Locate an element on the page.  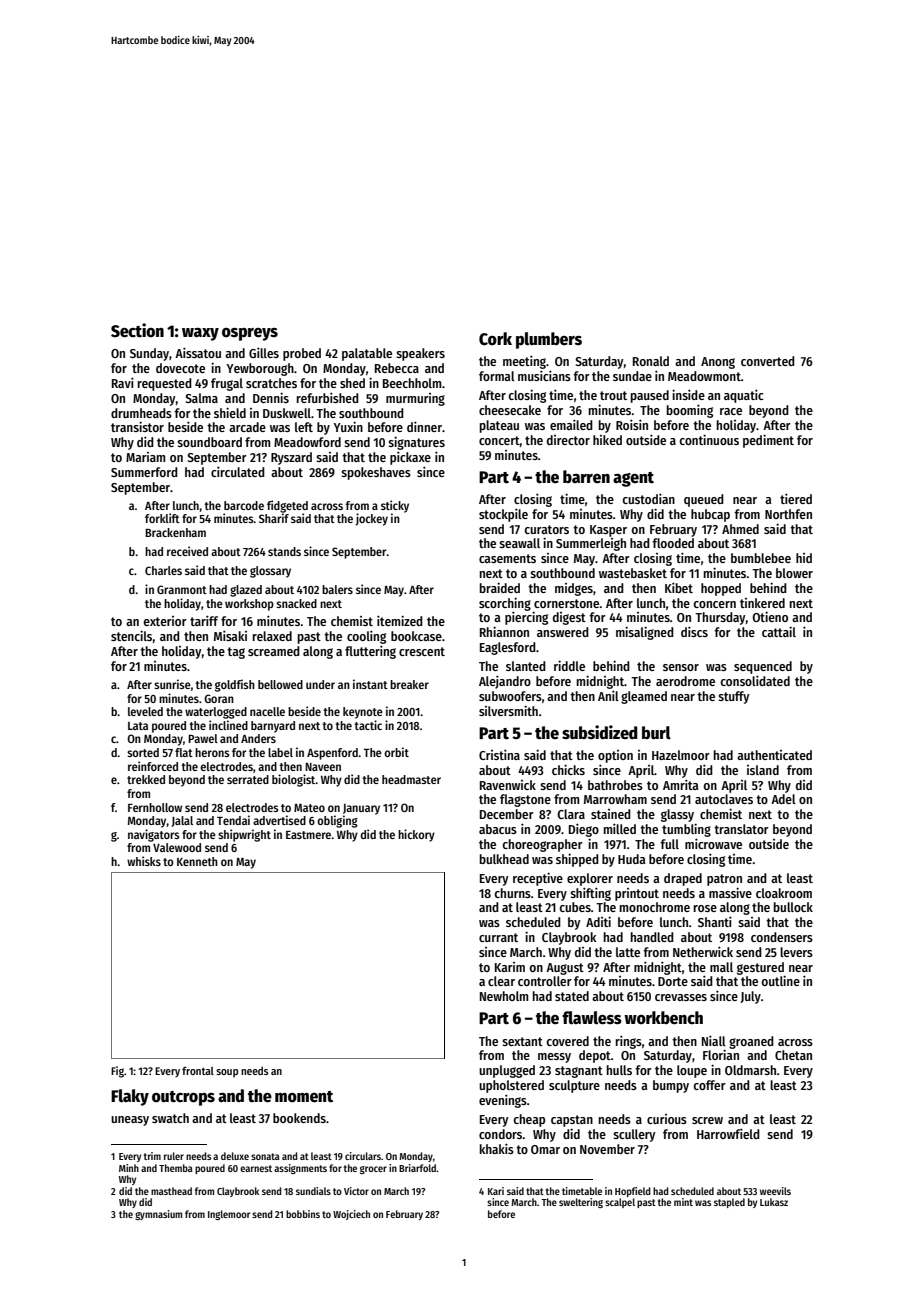
tiered is located at coordinates (796, 498).
